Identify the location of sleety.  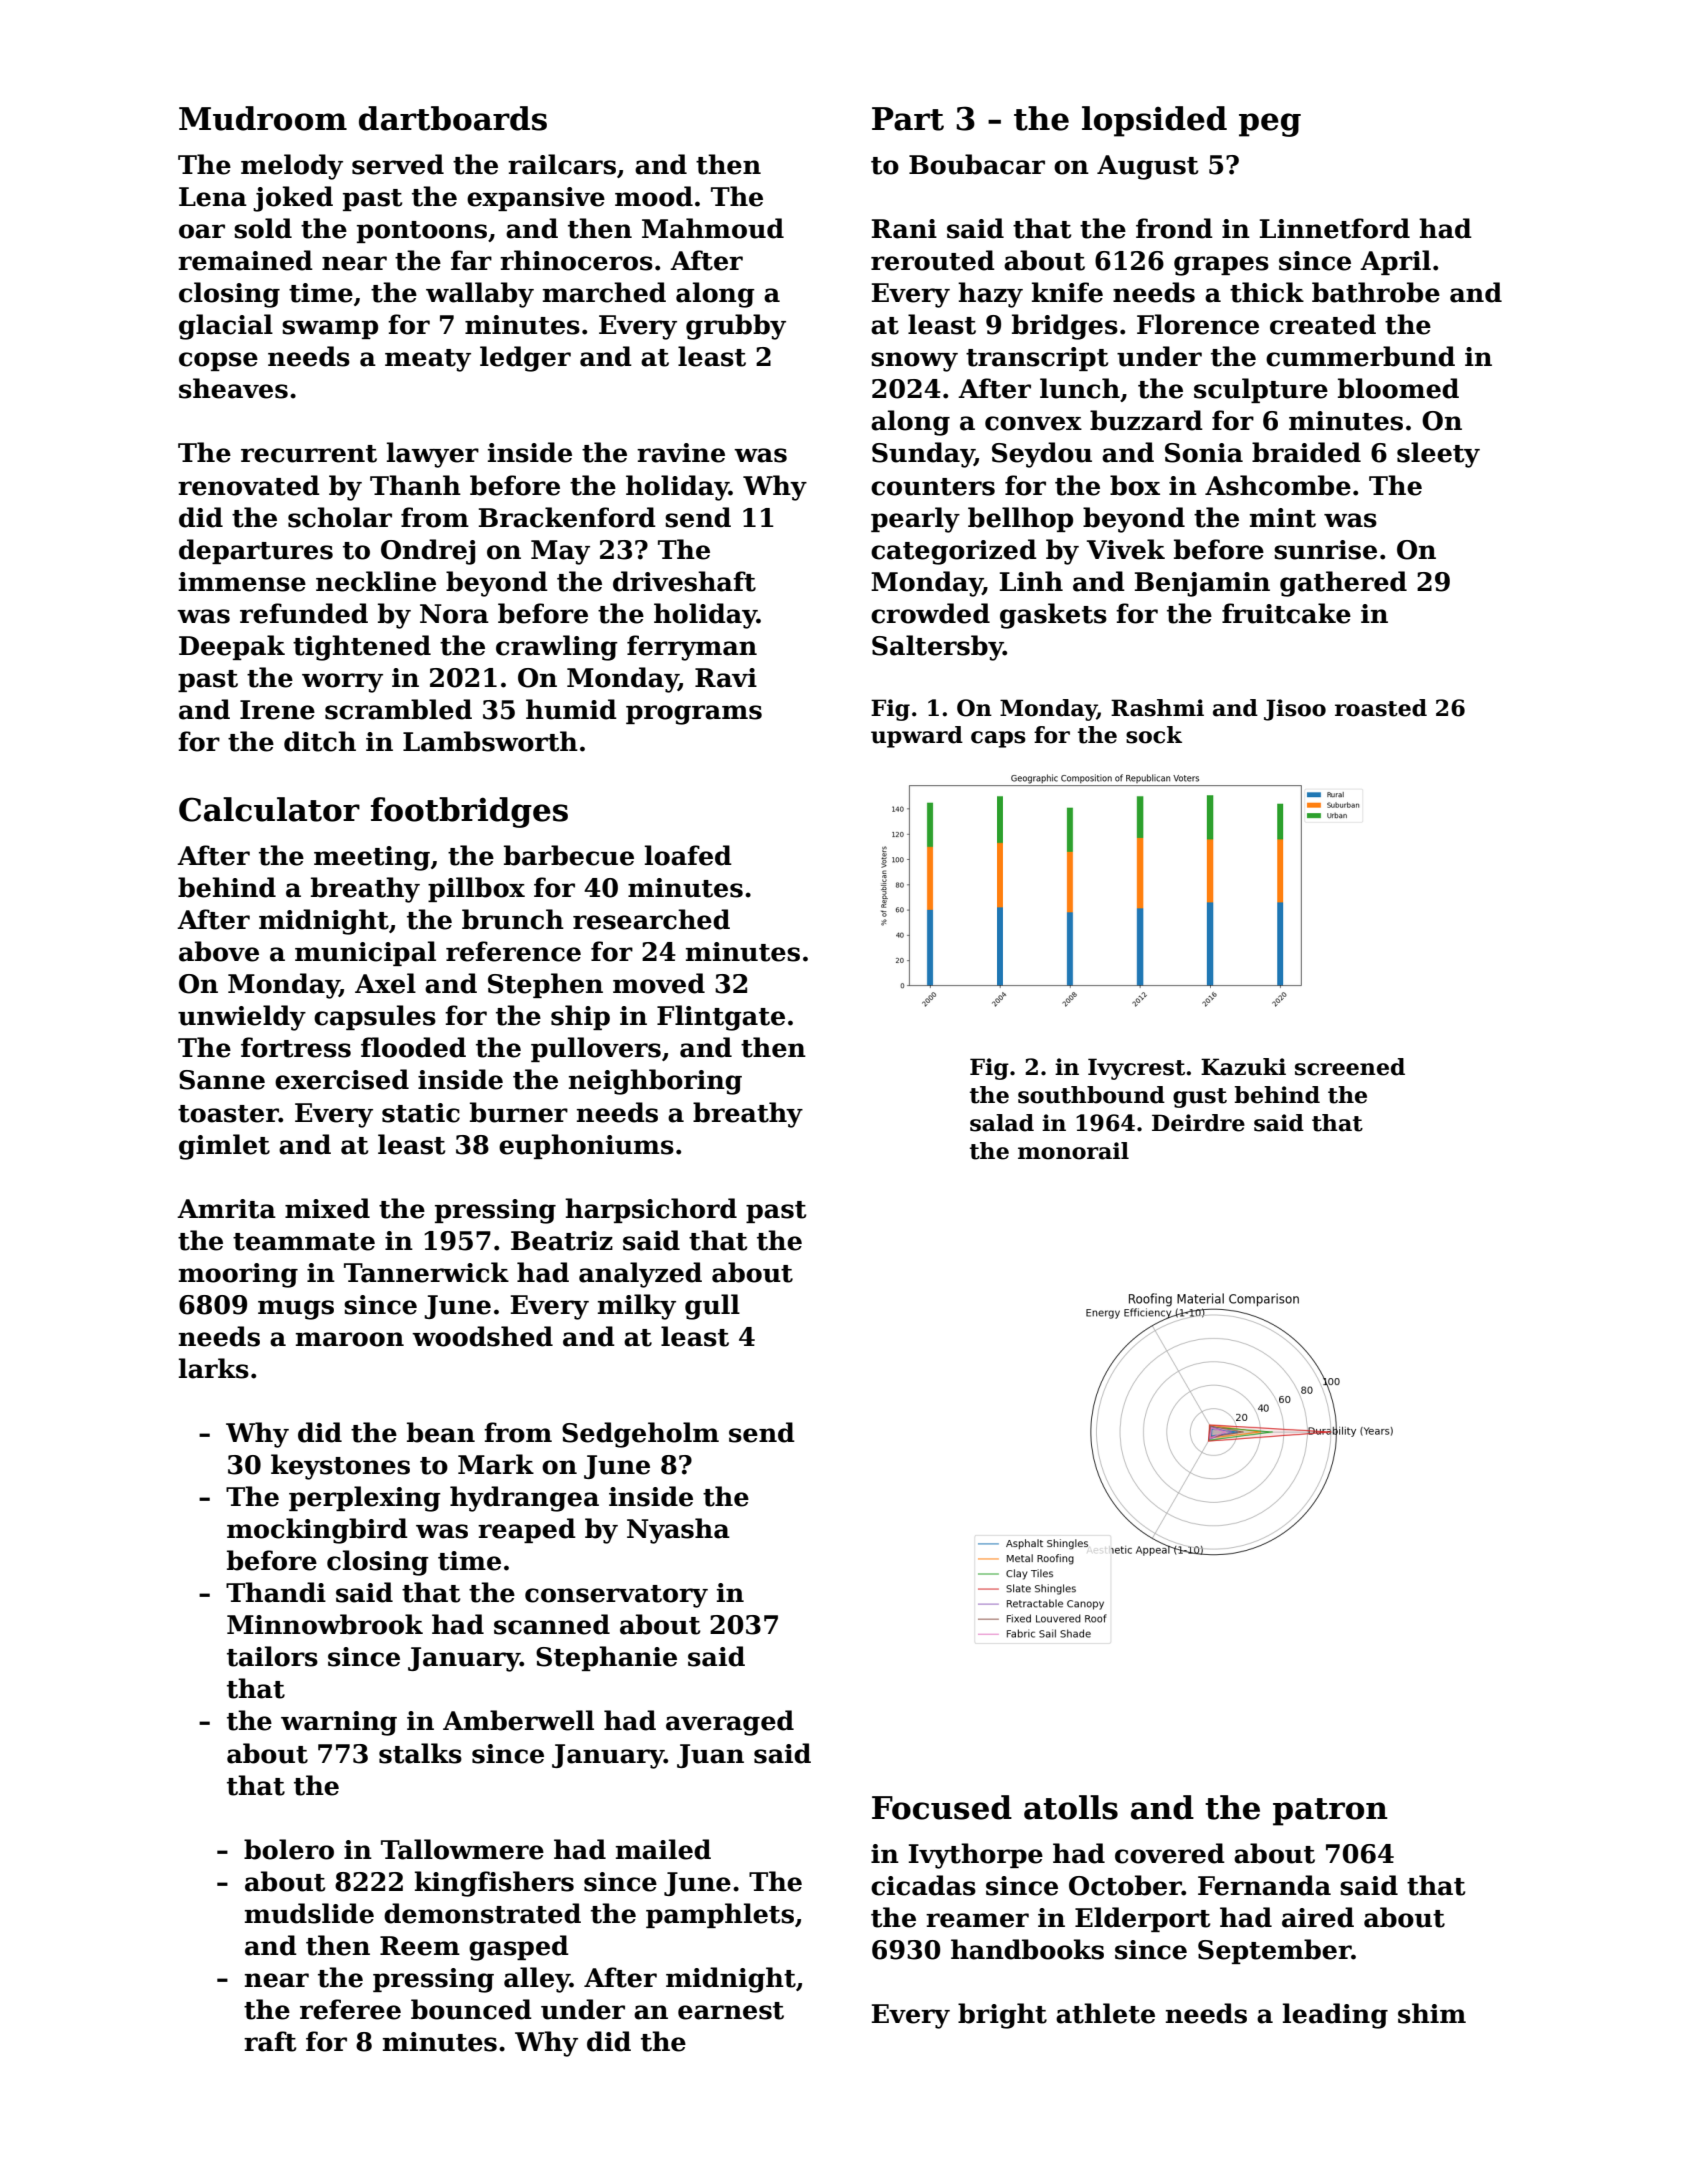
(1438, 455).
